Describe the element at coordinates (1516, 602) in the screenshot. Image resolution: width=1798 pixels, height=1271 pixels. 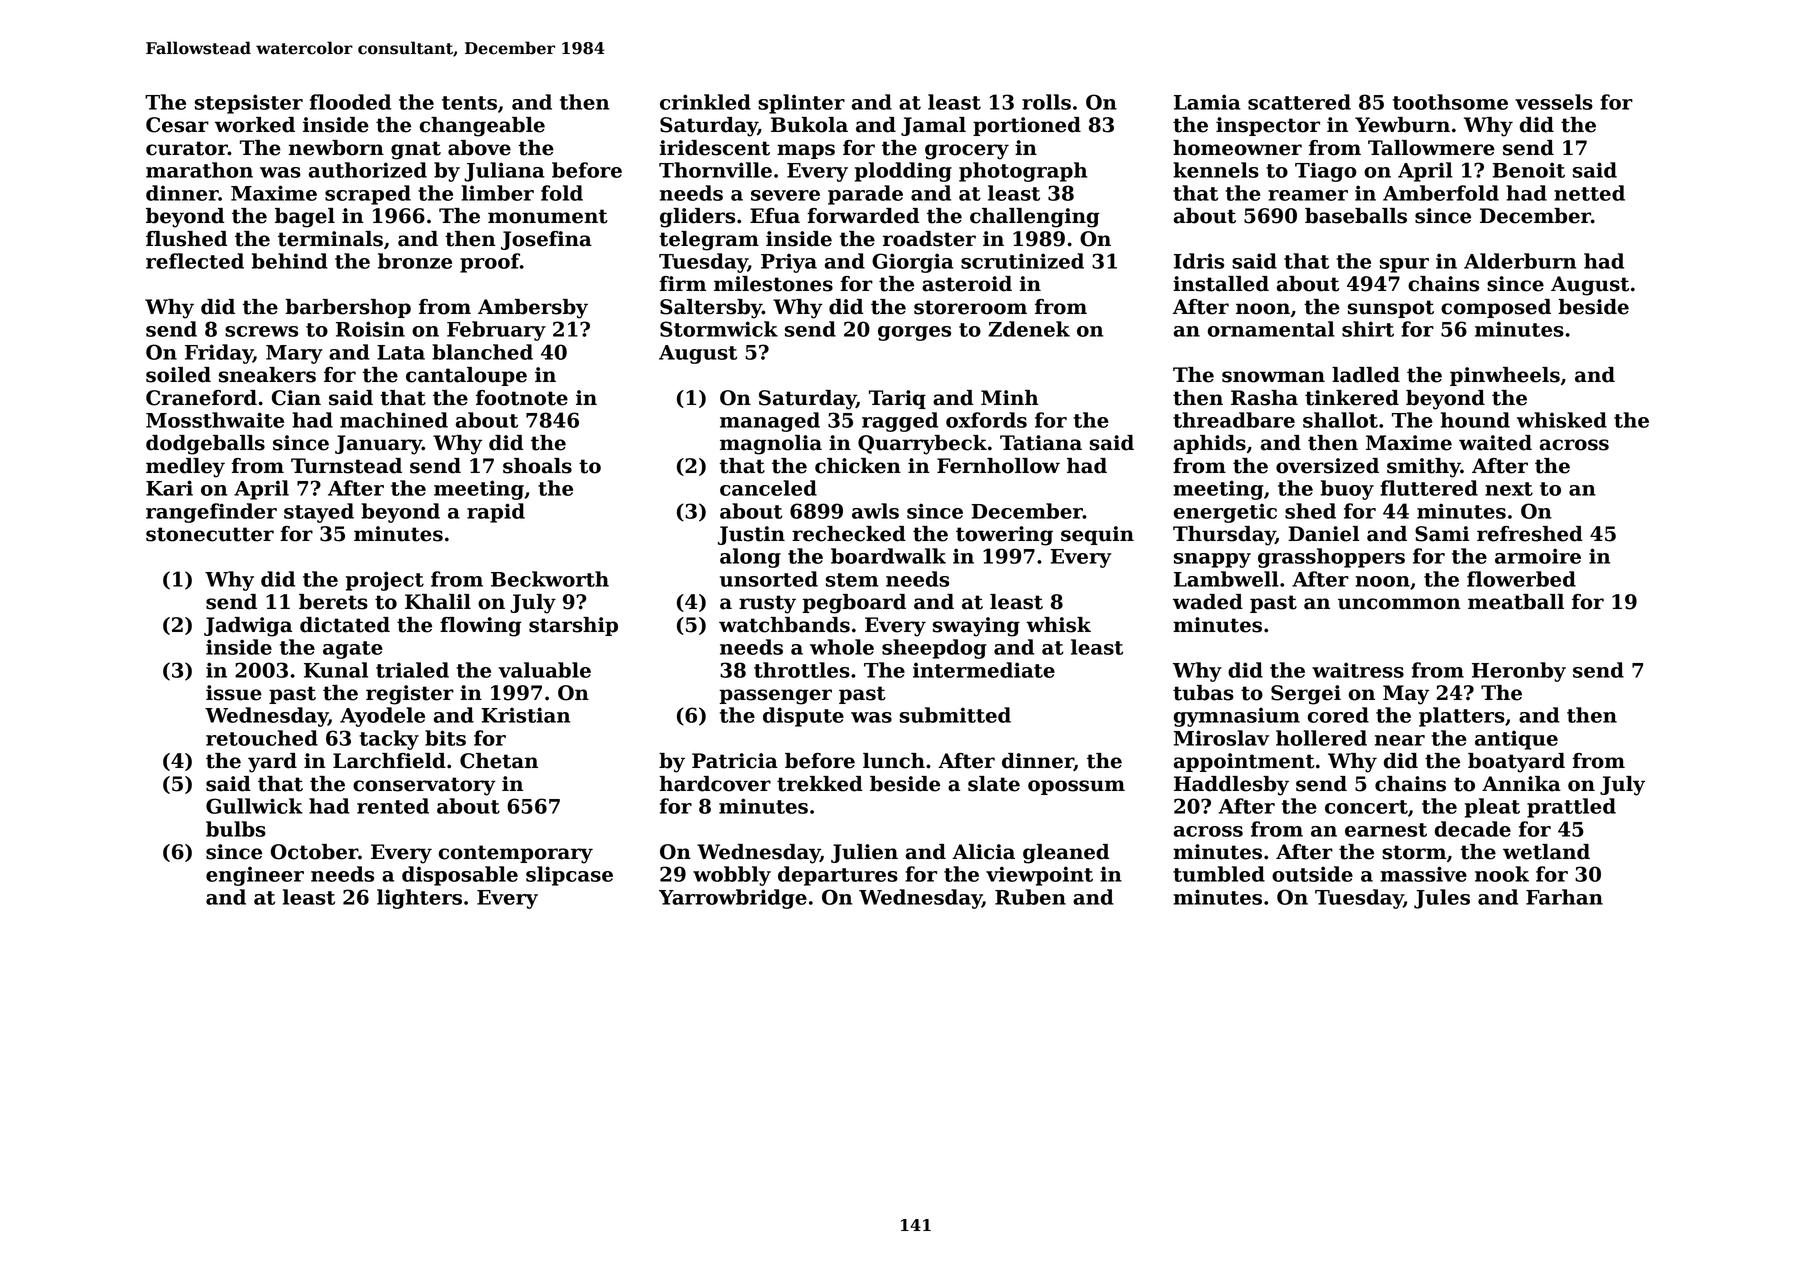
I see `meatball` at that location.
